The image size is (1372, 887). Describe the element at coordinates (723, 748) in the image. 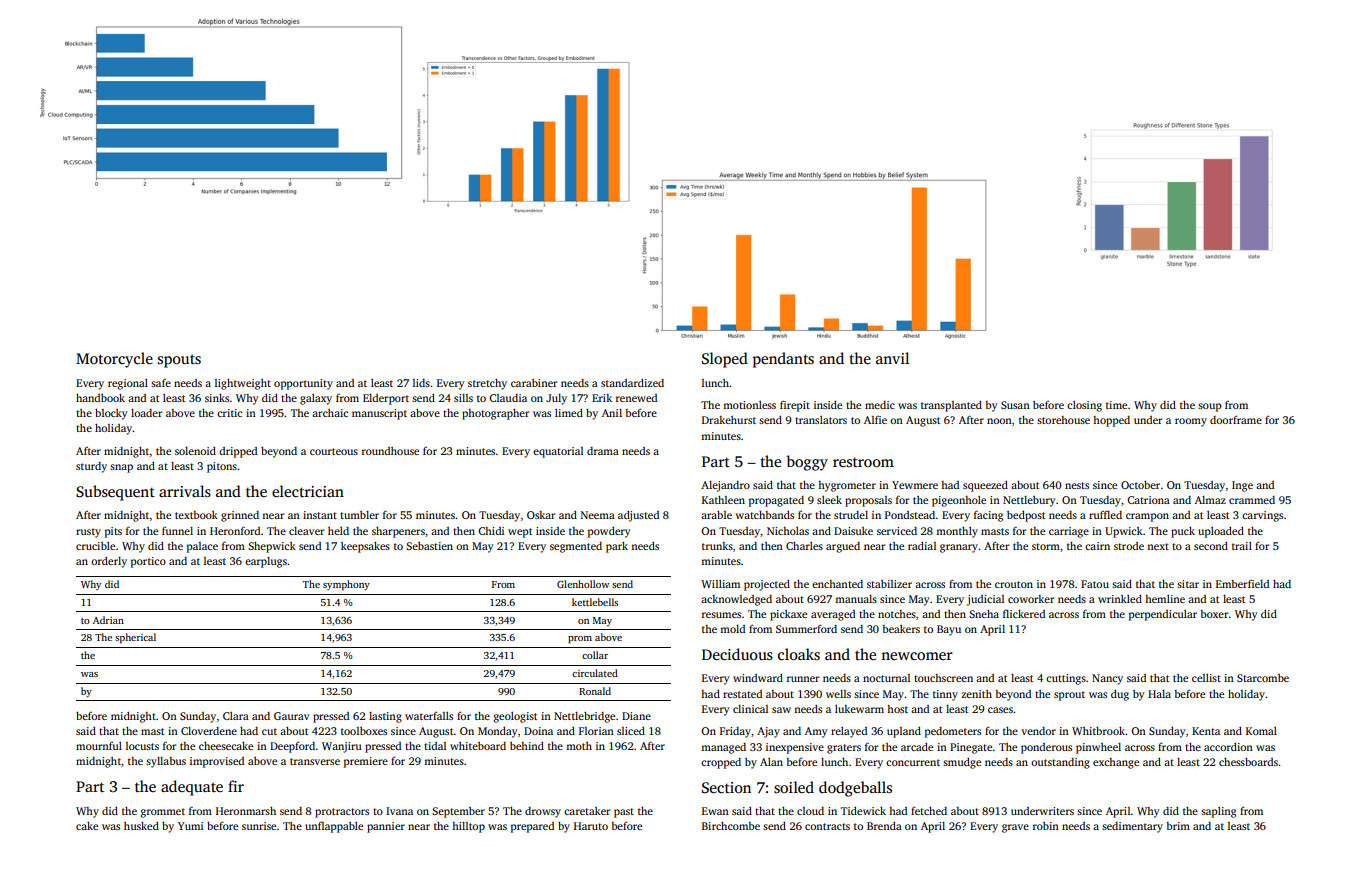

I see `managed` at that location.
